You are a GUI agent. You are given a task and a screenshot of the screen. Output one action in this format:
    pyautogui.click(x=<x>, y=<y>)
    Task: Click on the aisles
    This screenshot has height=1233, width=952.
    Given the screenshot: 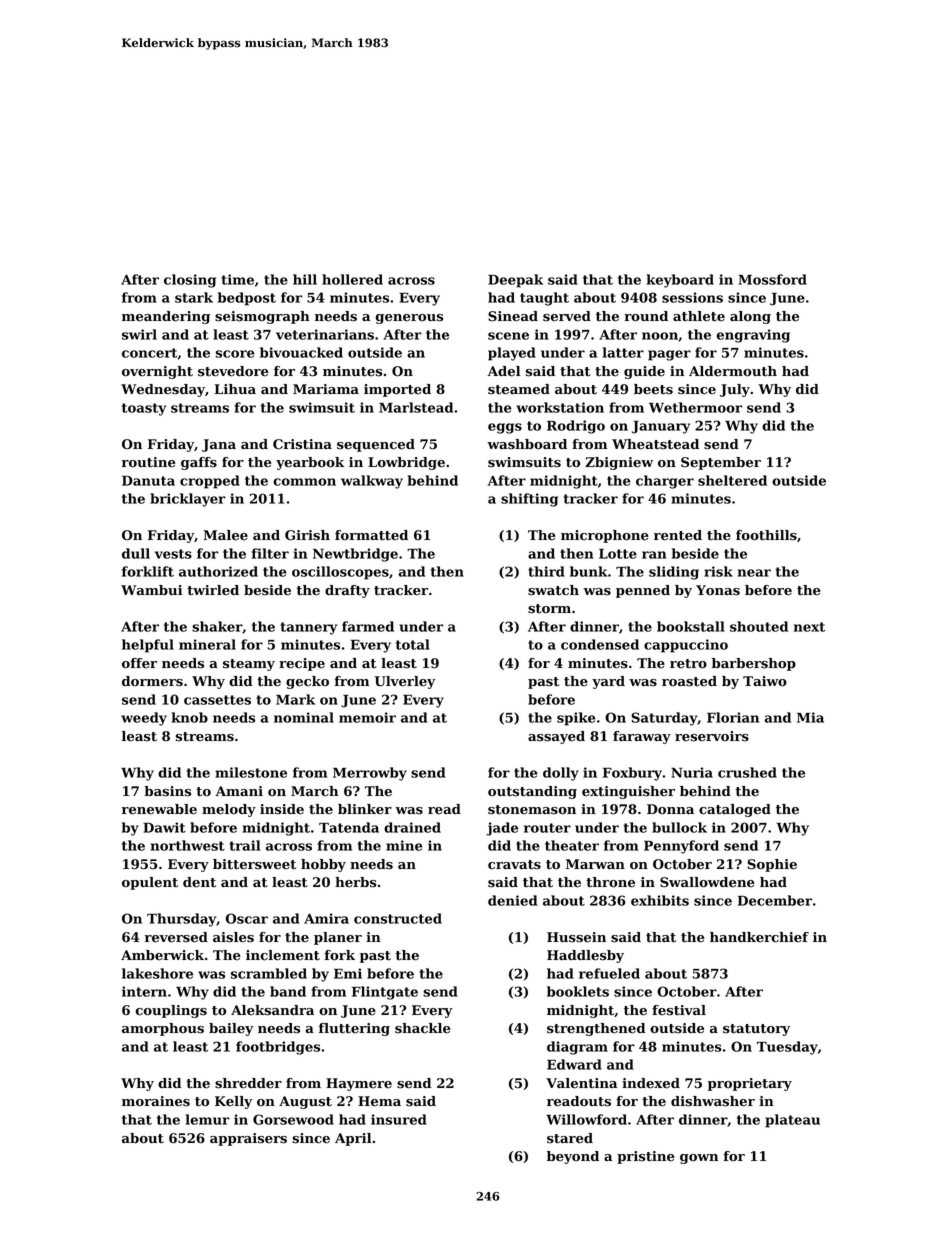 What is the action you would take?
    pyautogui.click(x=233, y=937)
